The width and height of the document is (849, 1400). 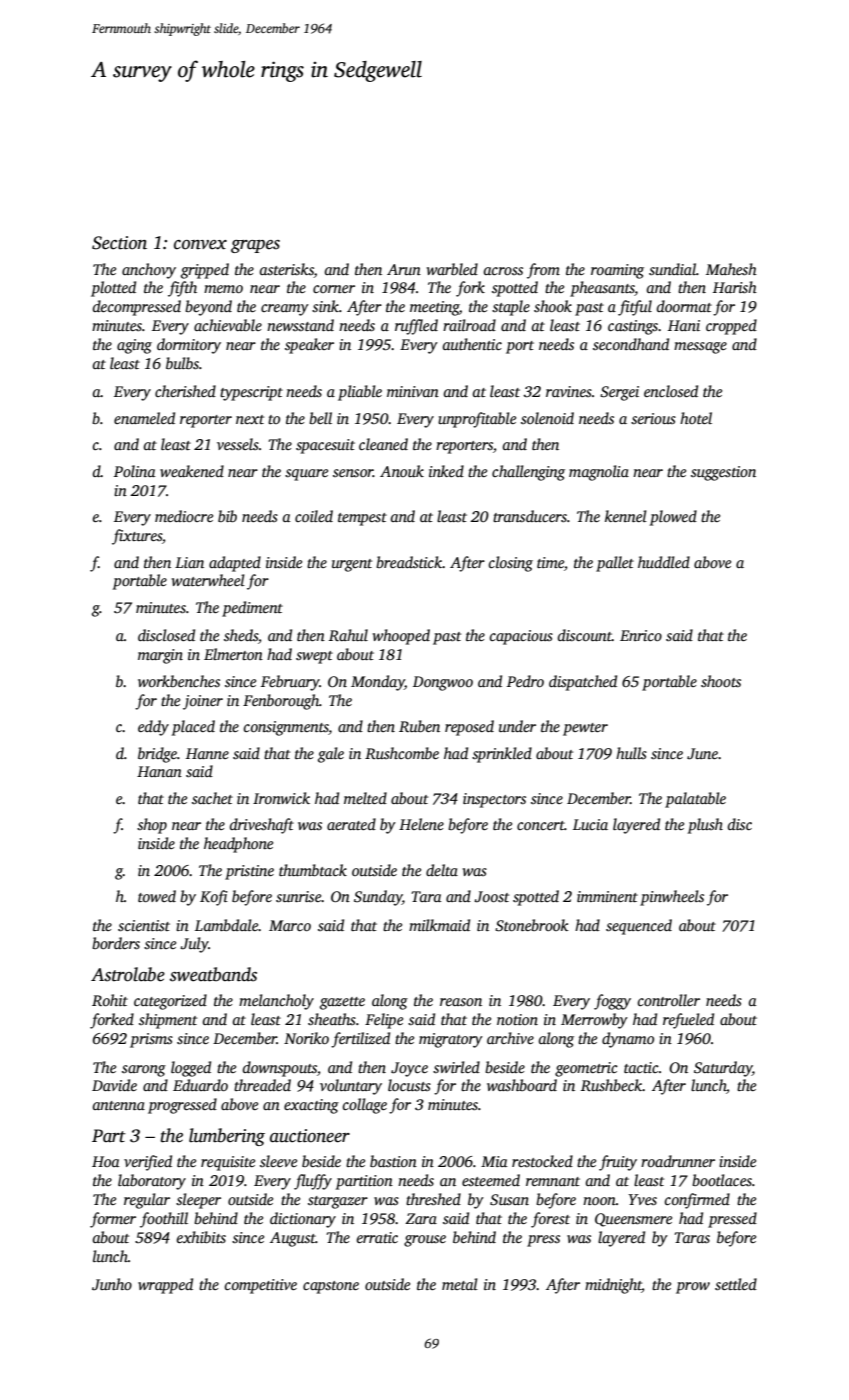 What do you see at coordinates (377, 1237) in the document?
I see `erratic` at bounding box center [377, 1237].
